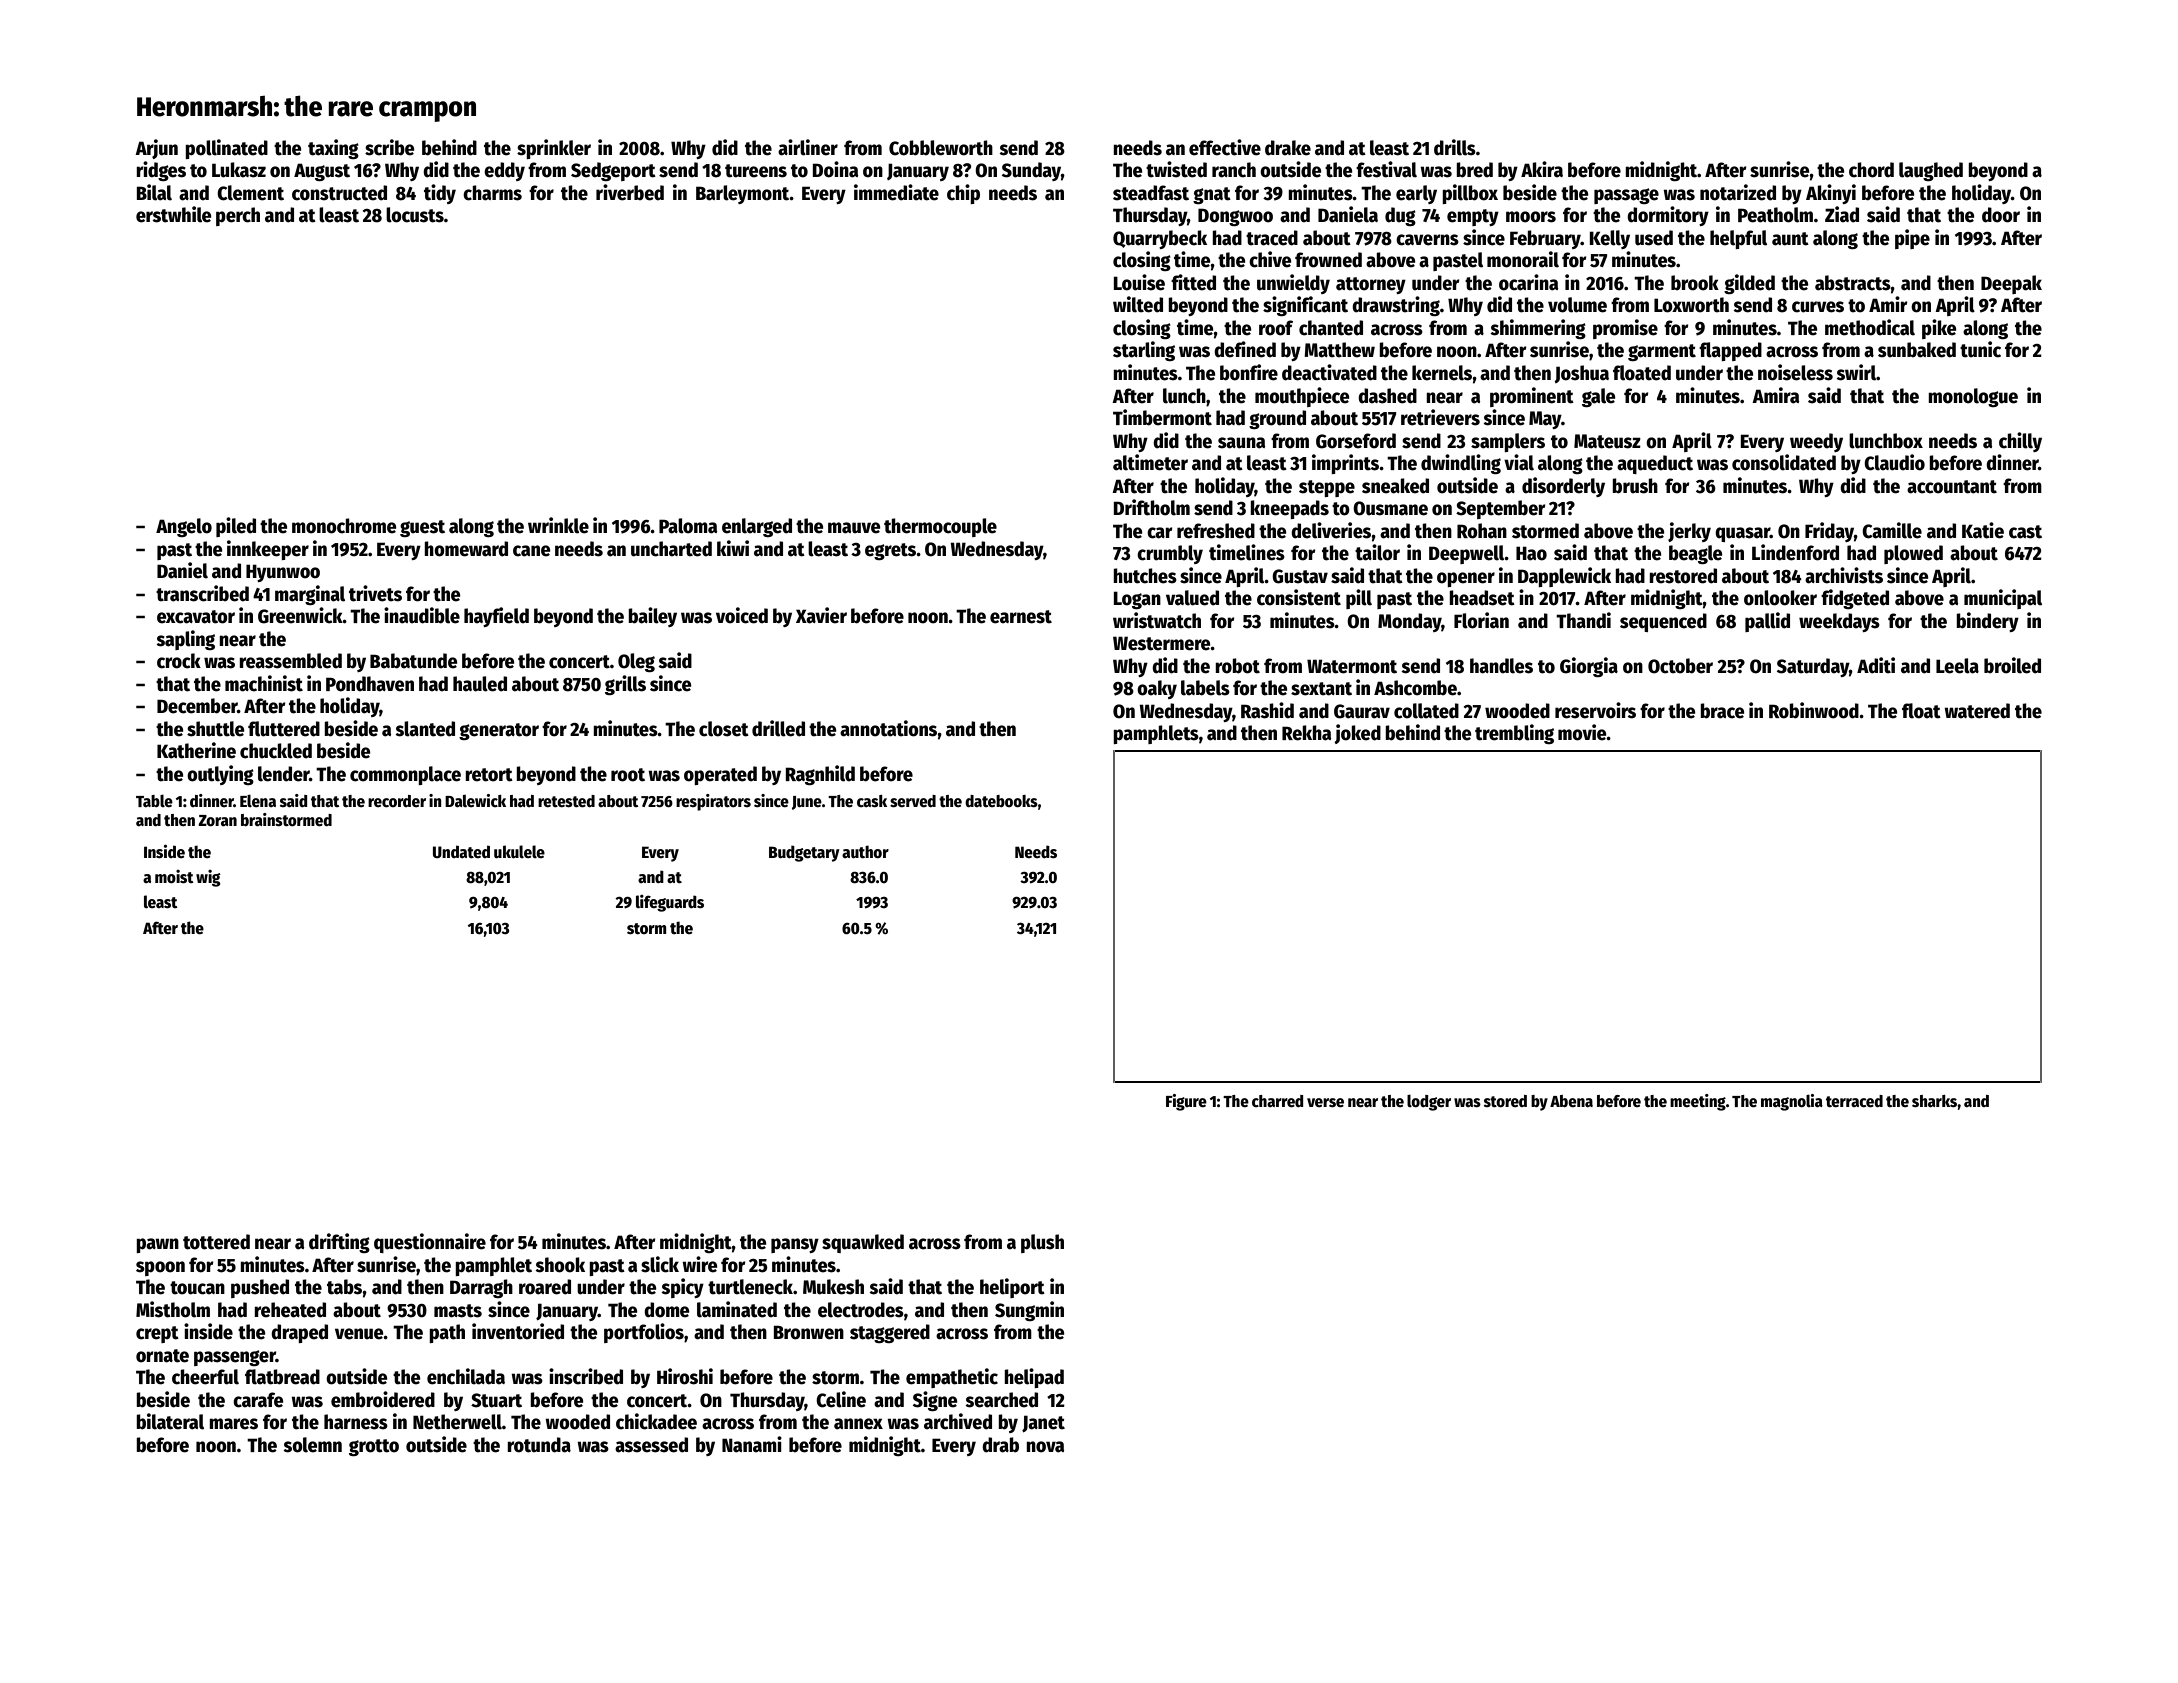  What do you see at coordinates (339, 193) in the screenshot?
I see `constructed` at bounding box center [339, 193].
